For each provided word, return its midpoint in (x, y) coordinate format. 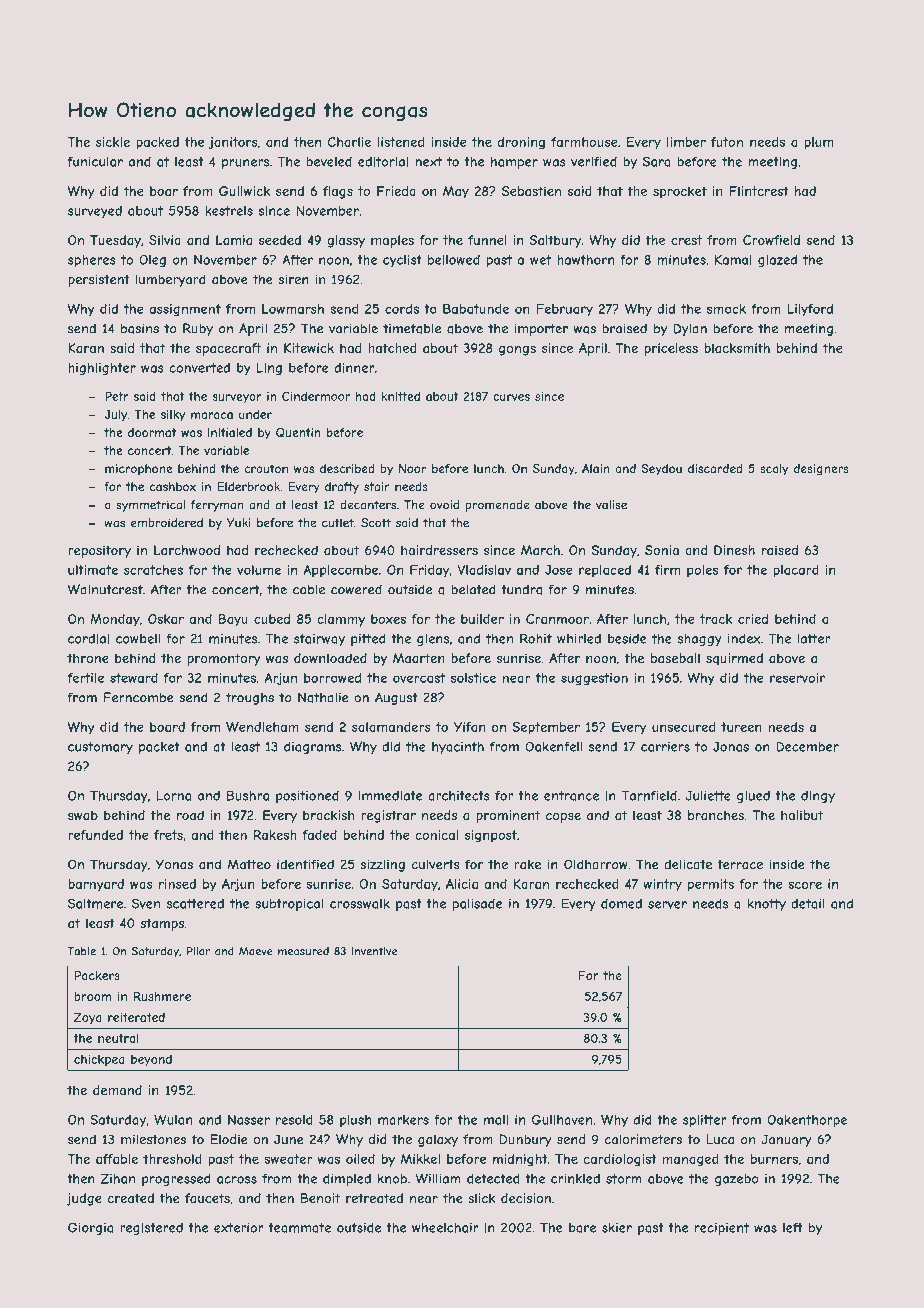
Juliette (708, 796)
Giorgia (90, 1228)
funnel (487, 240)
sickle (113, 142)
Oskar (166, 619)
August (396, 698)
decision (526, 1198)
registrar (388, 816)
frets (168, 835)
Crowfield (771, 240)
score (805, 885)
